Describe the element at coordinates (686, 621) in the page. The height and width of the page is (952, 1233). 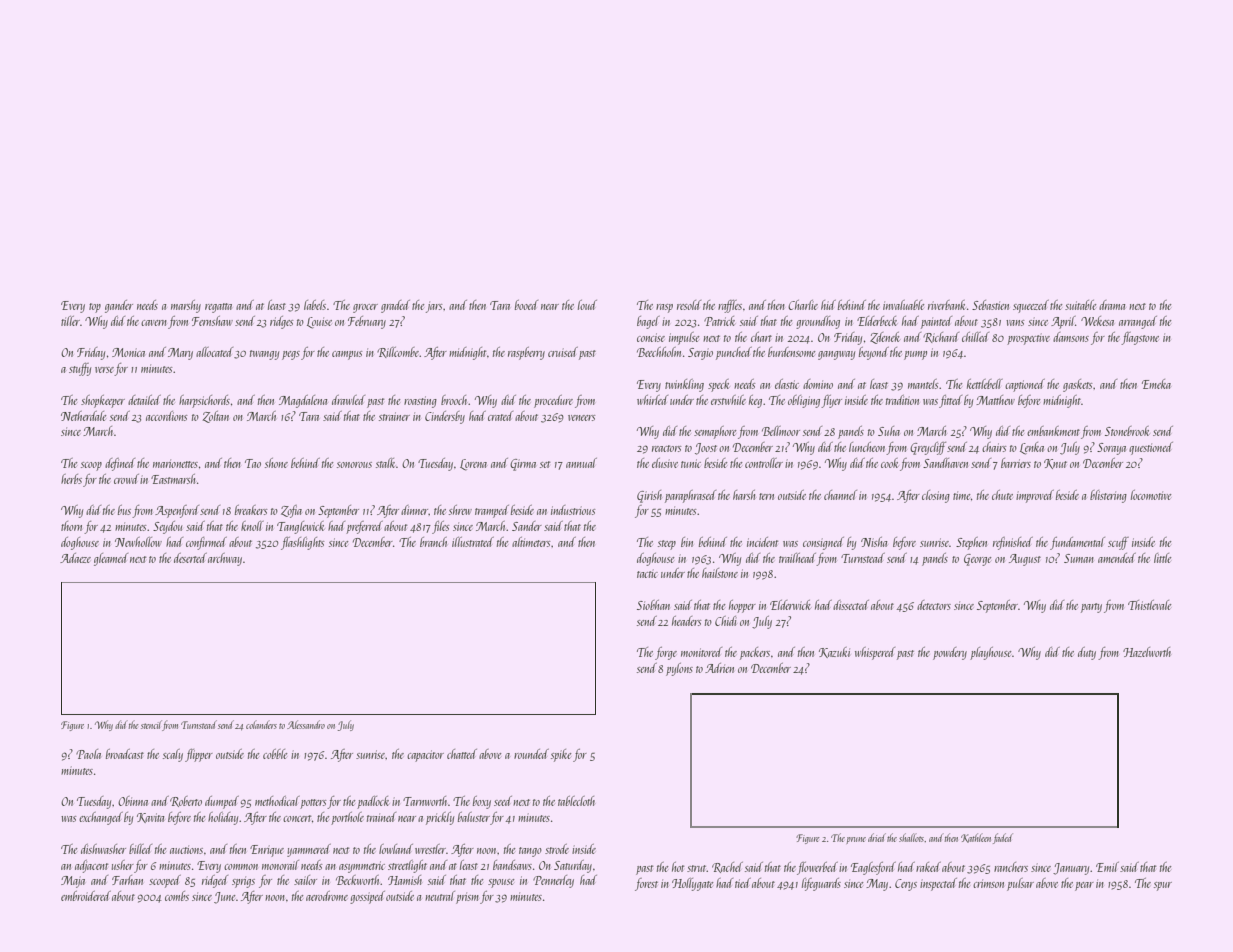
I see `headers` at that location.
